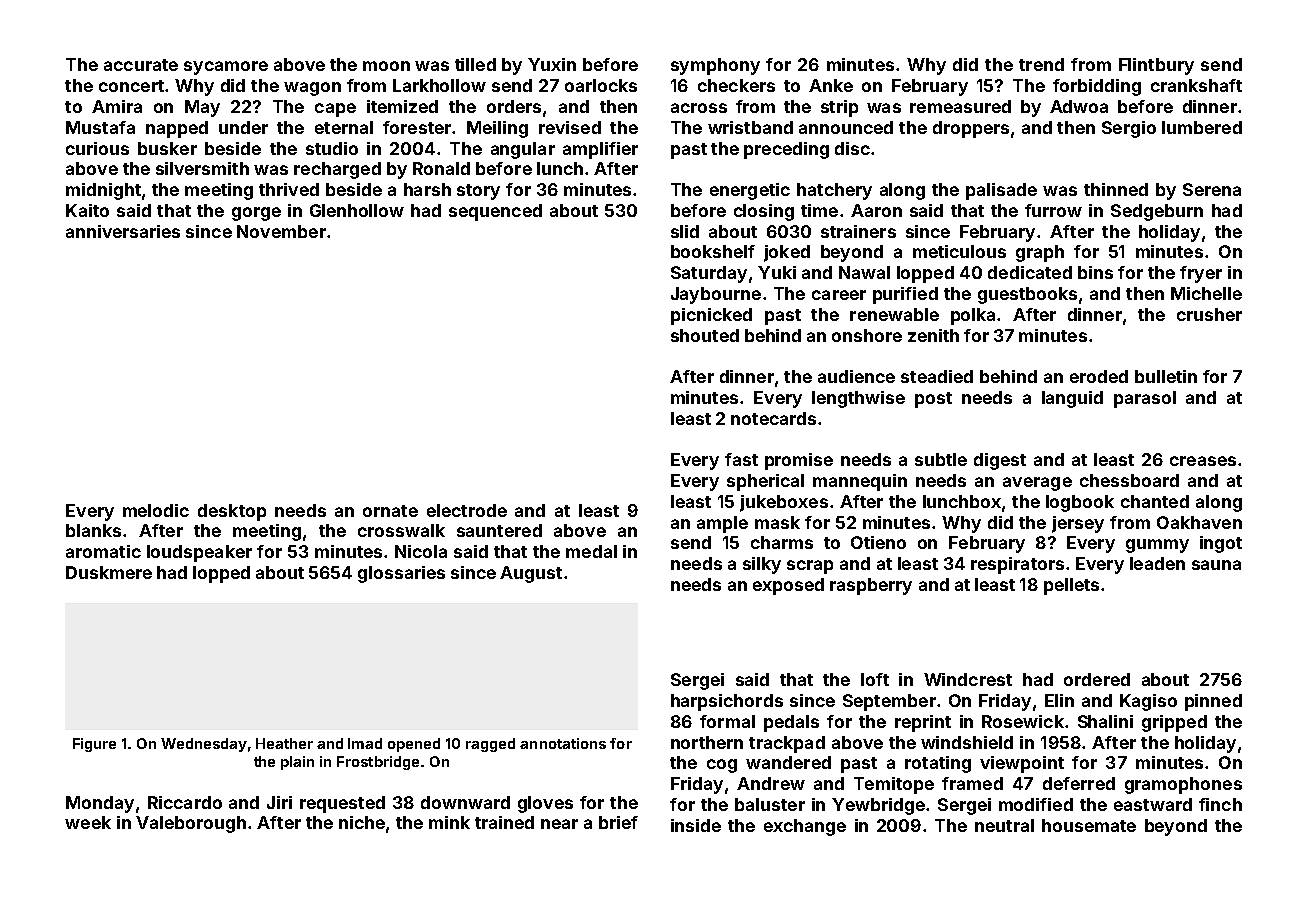 The image size is (1308, 924). Describe the element at coordinates (685, 231) in the image. I see `slid` at that location.
